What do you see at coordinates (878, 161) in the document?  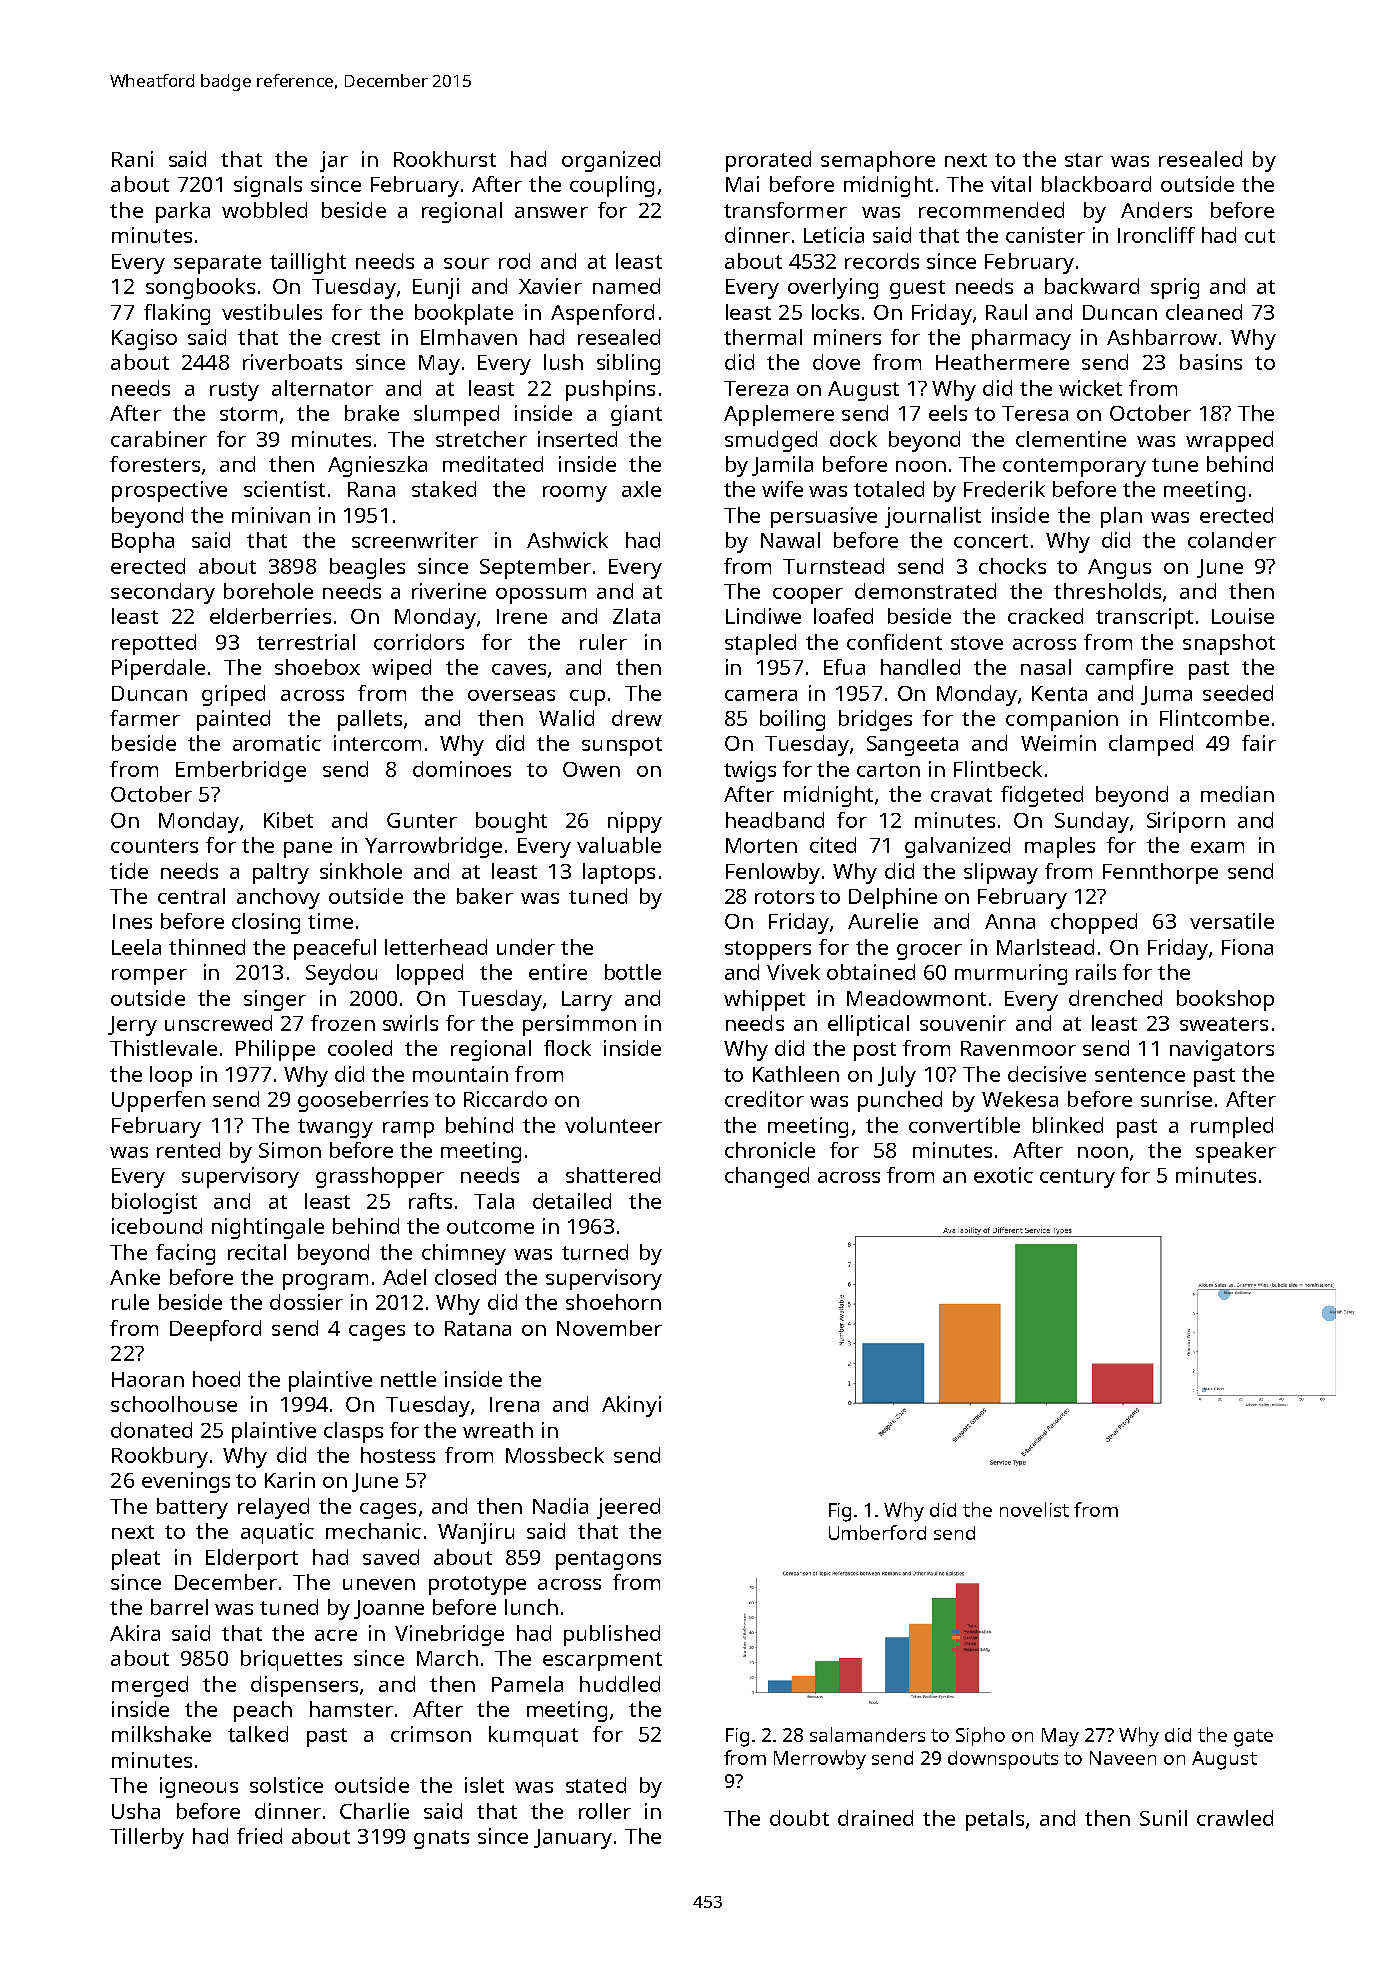 I see `semaphore` at bounding box center [878, 161].
